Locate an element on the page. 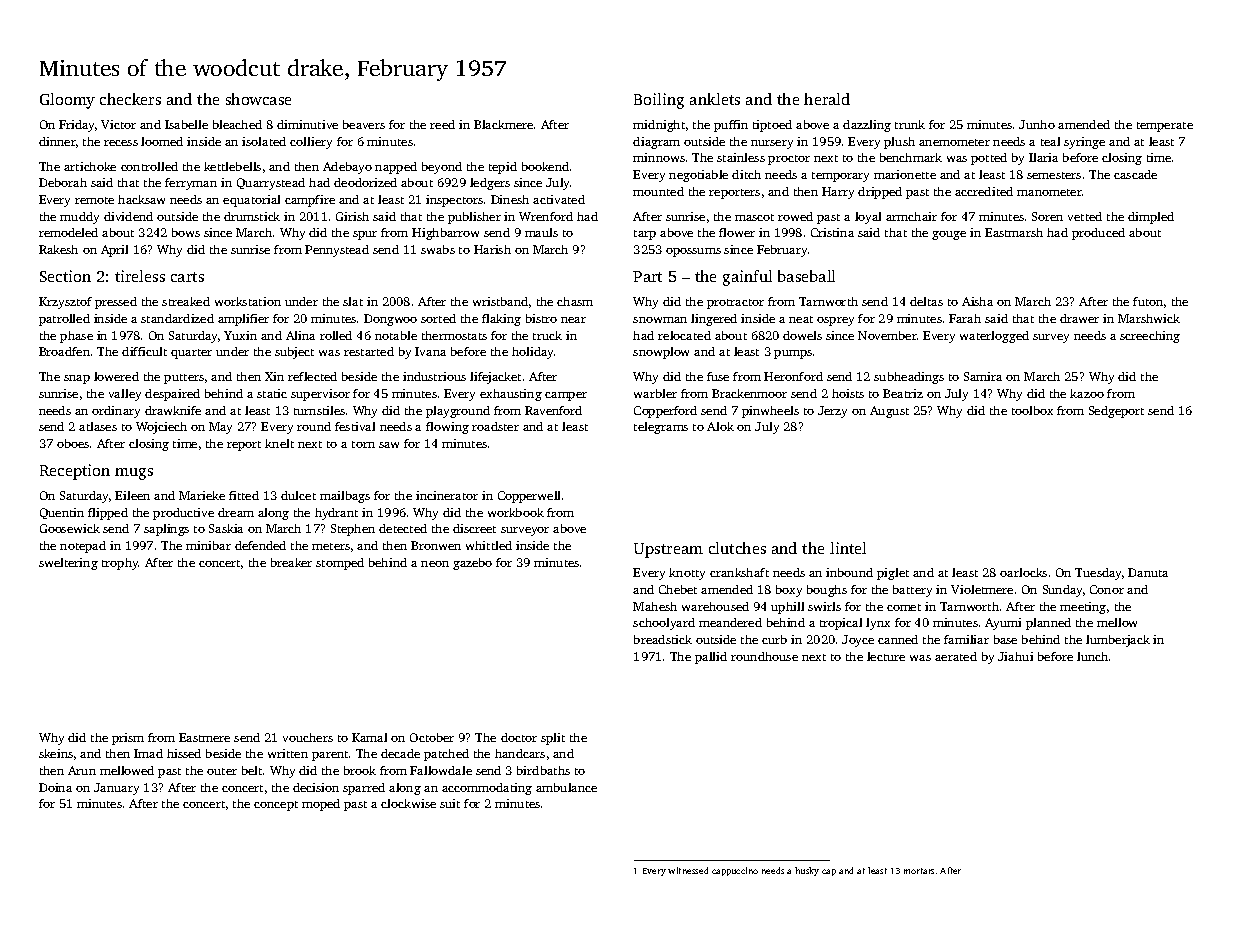  mortars is located at coordinates (919, 871).
